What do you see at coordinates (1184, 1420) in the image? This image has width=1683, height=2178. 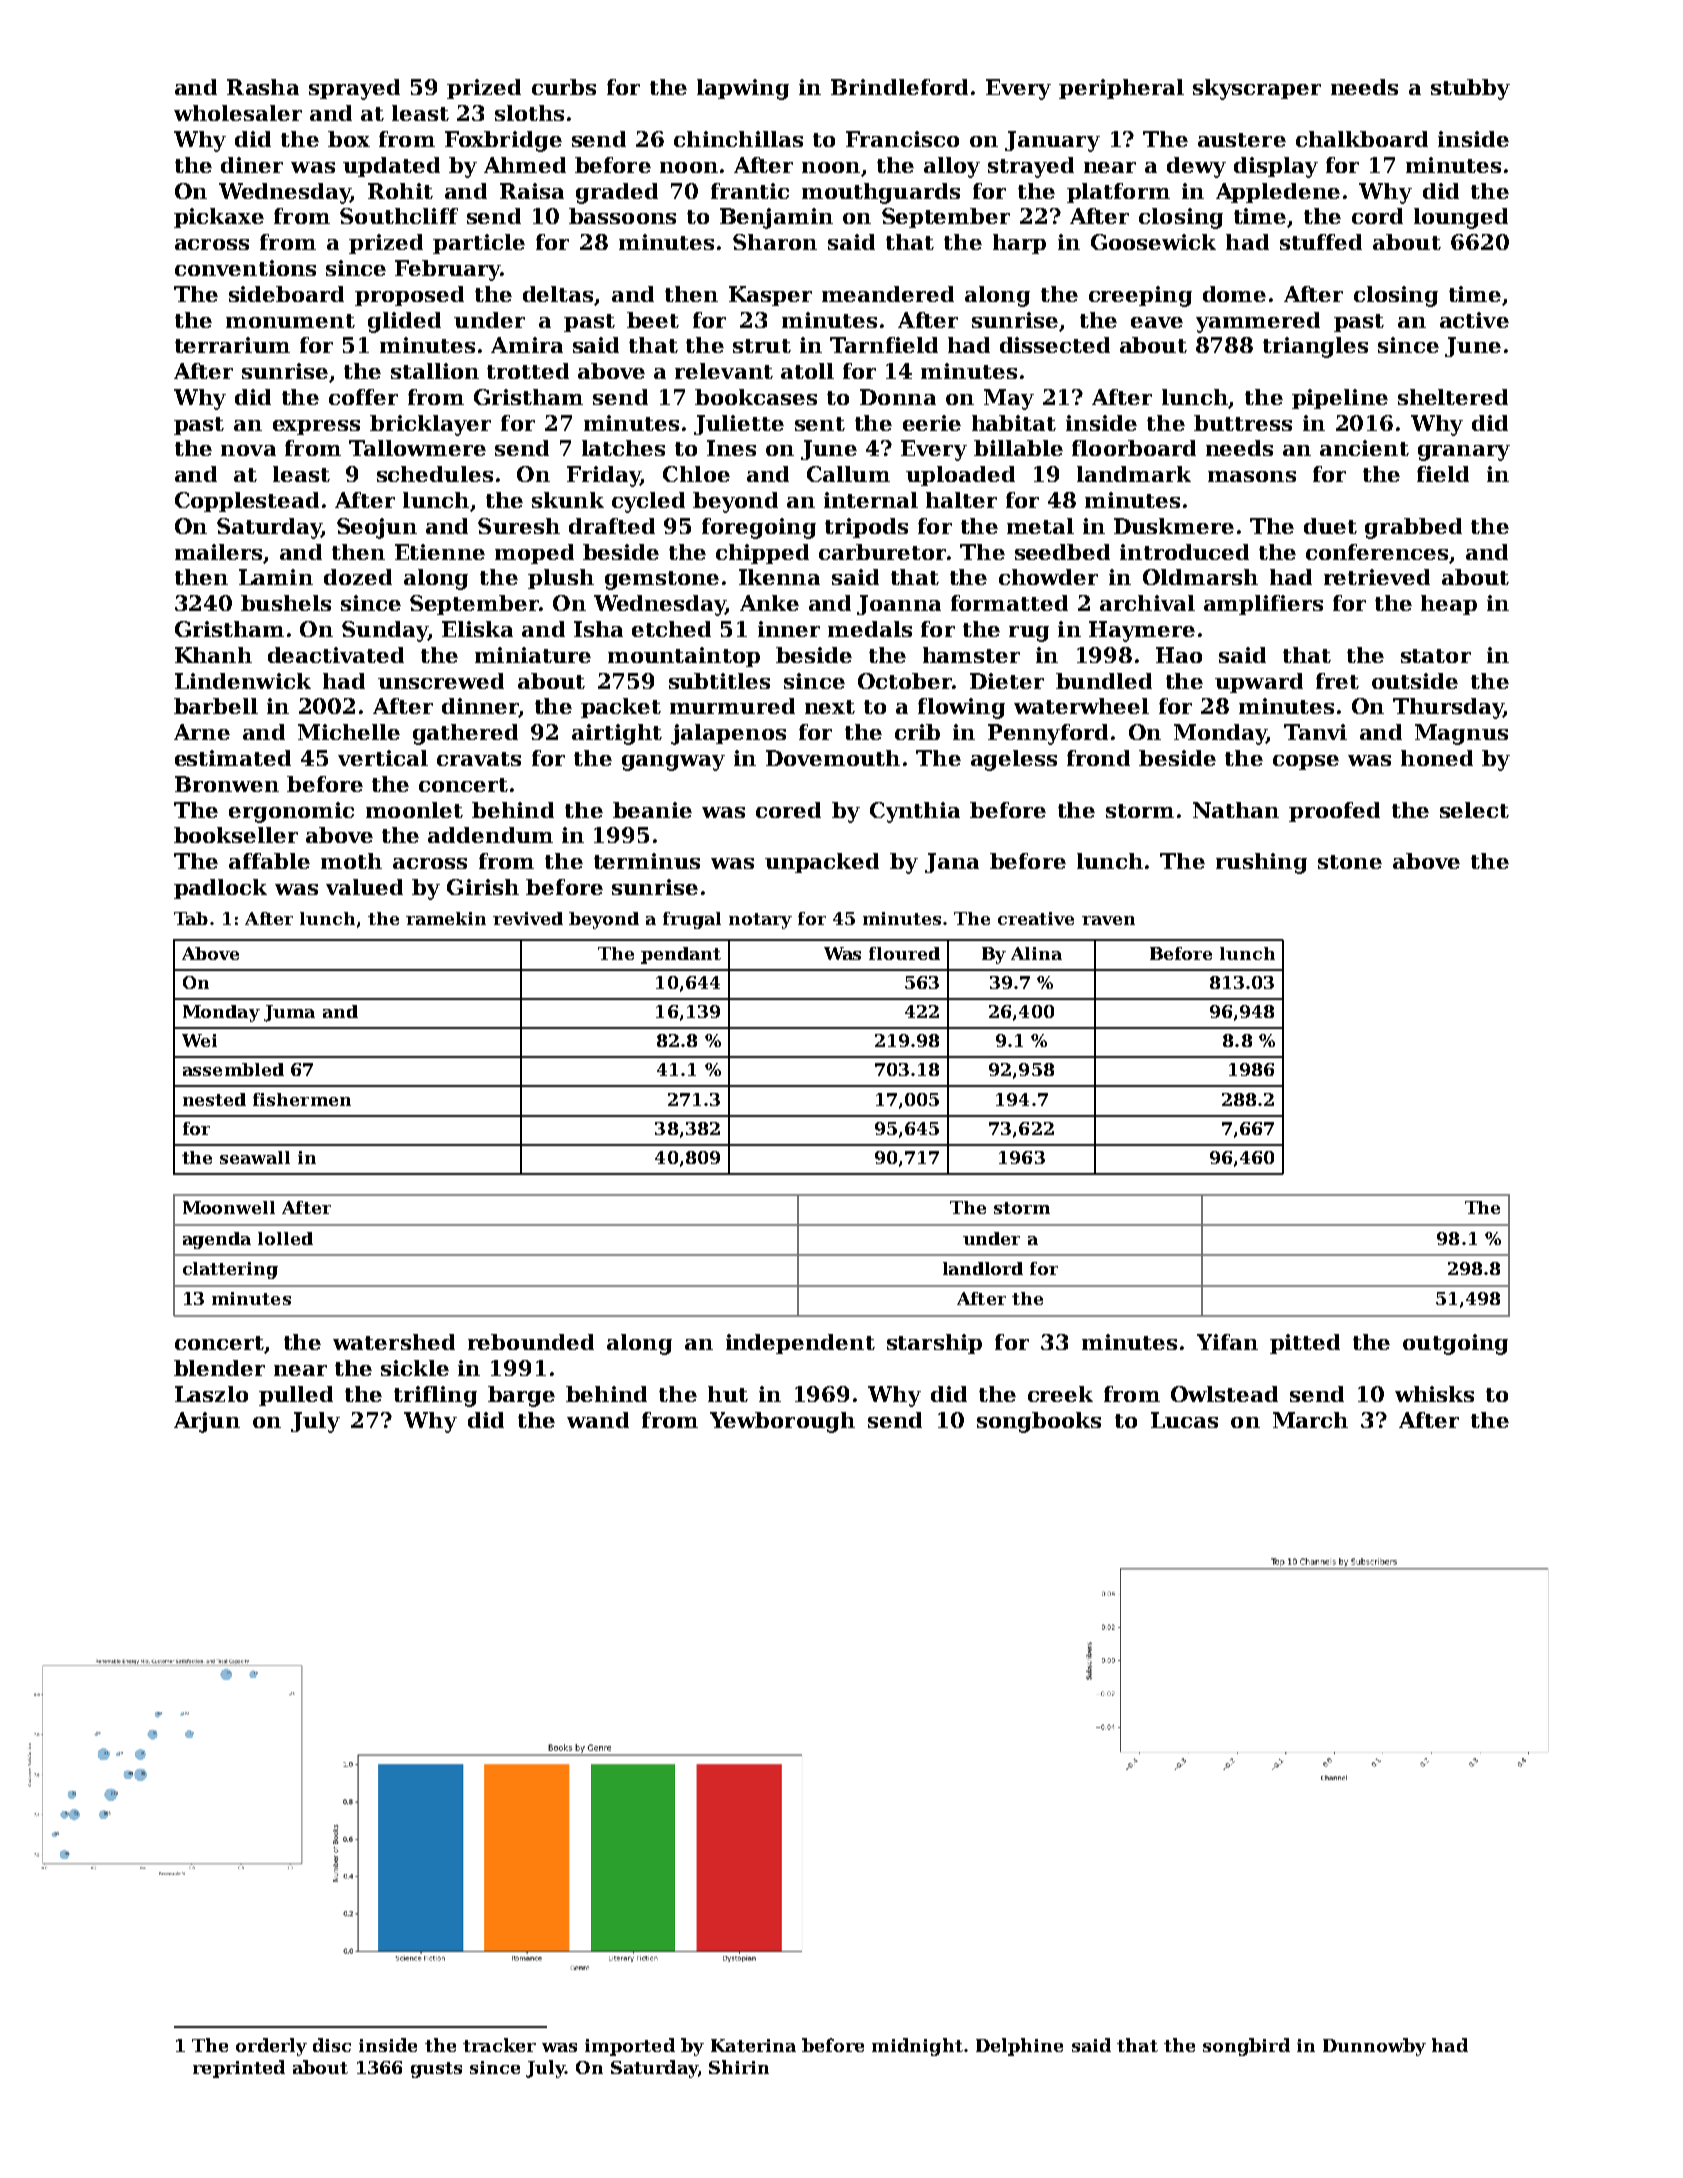 I see `Lucas` at bounding box center [1184, 1420].
